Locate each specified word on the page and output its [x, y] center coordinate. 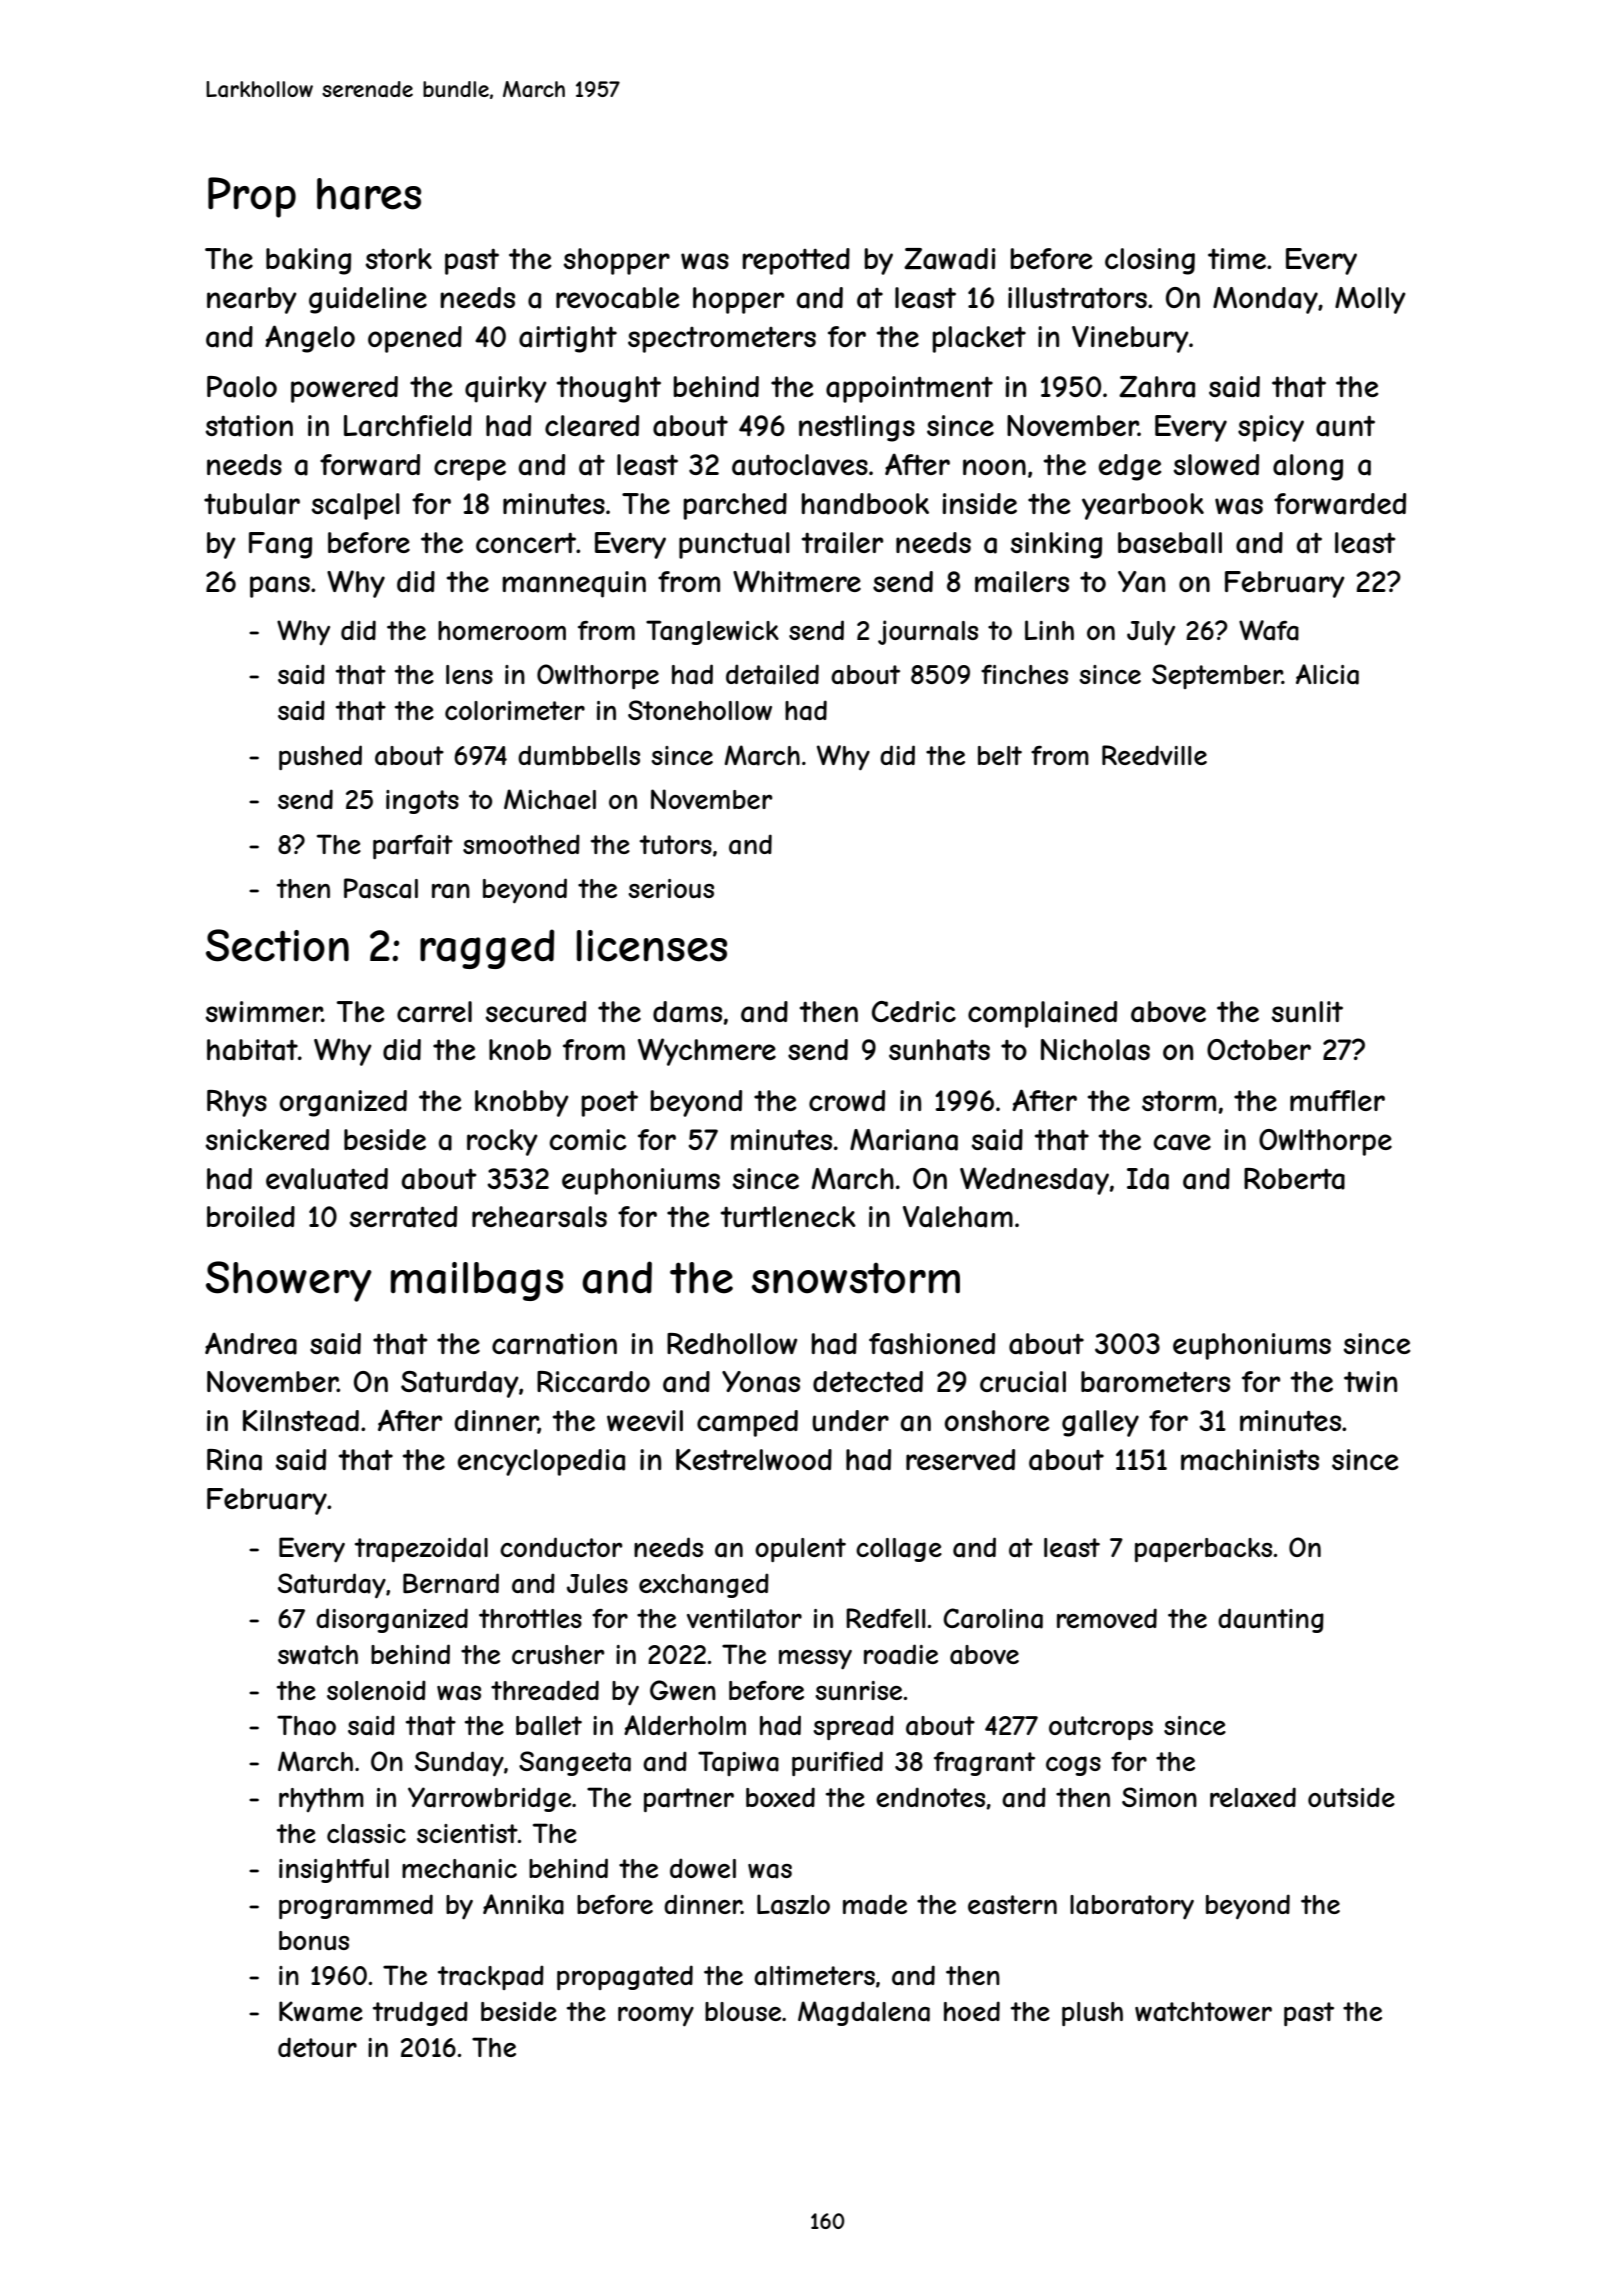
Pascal [381, 888]
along [1308, 467]
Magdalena [864, 2013]
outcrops [1101, 1728]
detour [317, 2047]
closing [1150, 261]
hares [369, 194]
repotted [796, 261]
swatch [318, 1655]
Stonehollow [700, 710]
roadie [901, 1654]
